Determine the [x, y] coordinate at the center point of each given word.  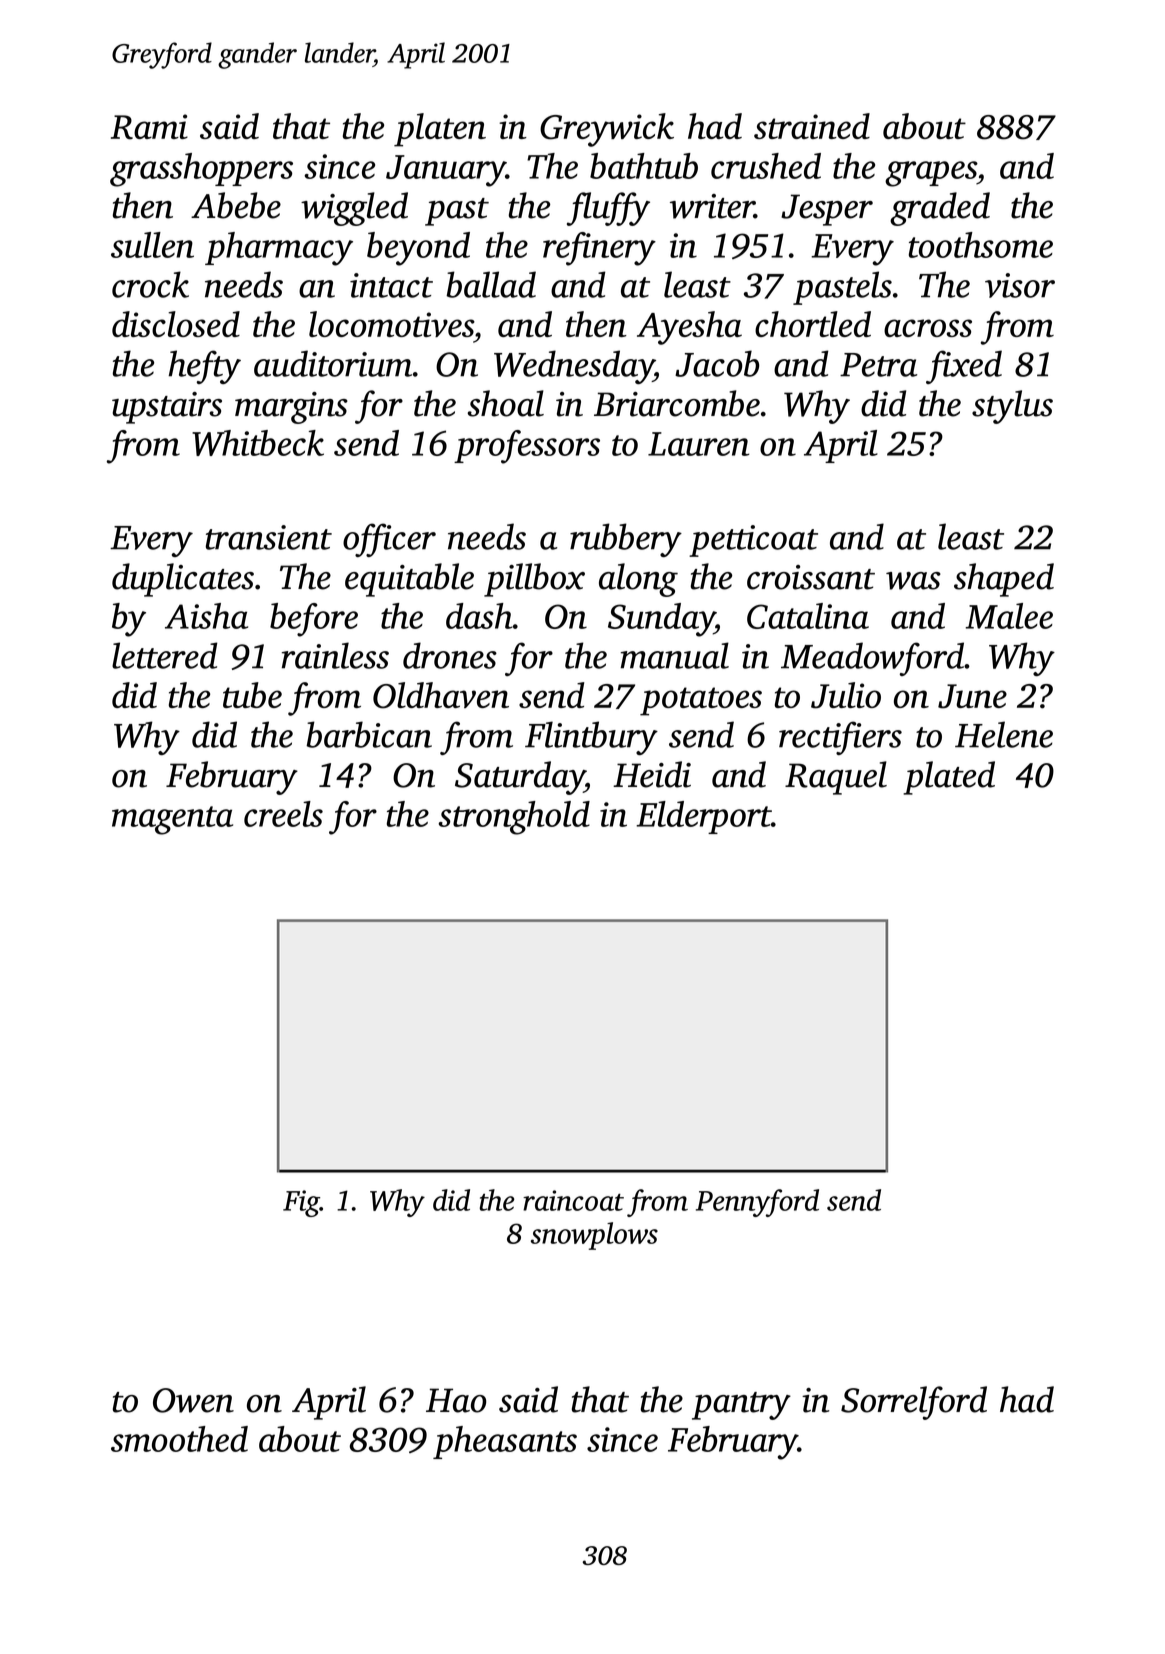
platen [440, 130]
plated [949, 778]
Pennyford [757, 1203]
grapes [931, 174]
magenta [172, 820]
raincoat [573, 1200]
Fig [301, 1203]
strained [812, 126]
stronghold [514, 818]
